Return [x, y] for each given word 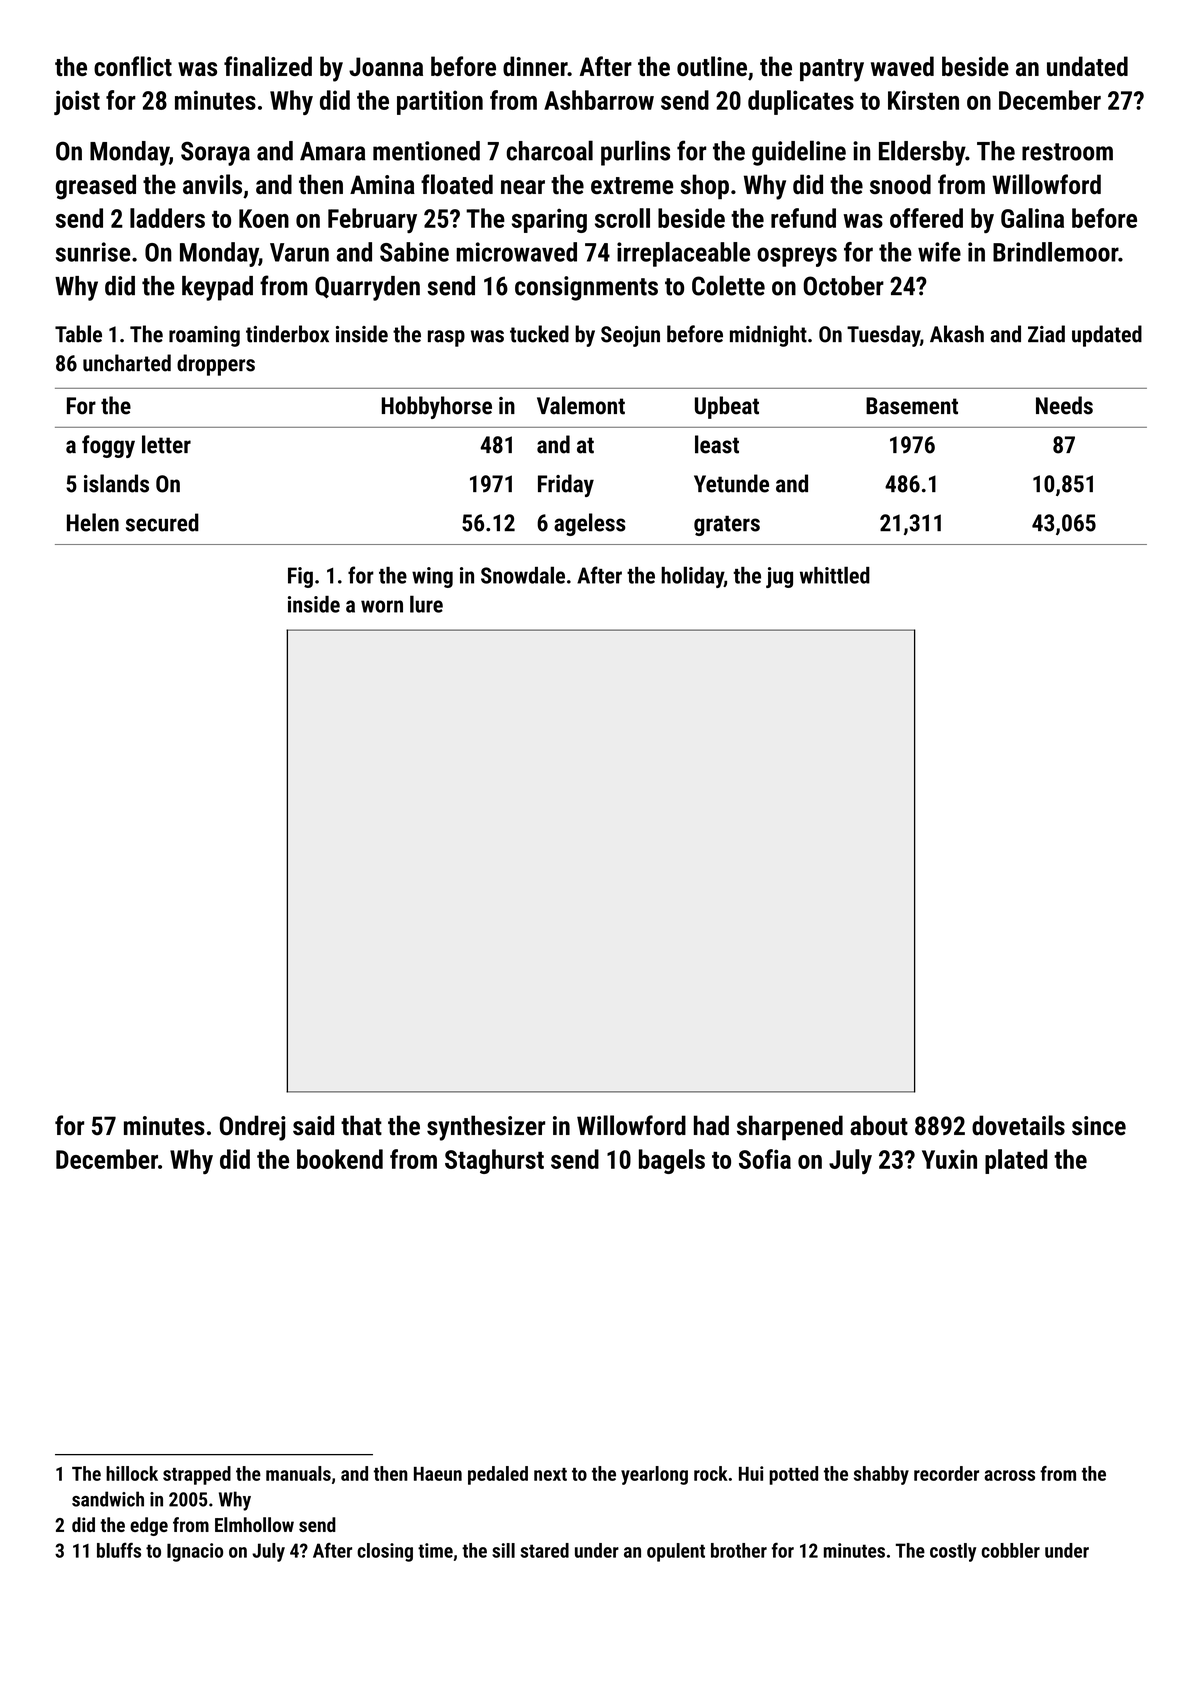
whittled [835, 575]
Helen [93, 522]
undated [1087, 66]
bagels [672, 1161]
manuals [298, 1473]
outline [712, 66]
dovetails [1018, 1125]
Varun [299, 252]
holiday [692, 577]
